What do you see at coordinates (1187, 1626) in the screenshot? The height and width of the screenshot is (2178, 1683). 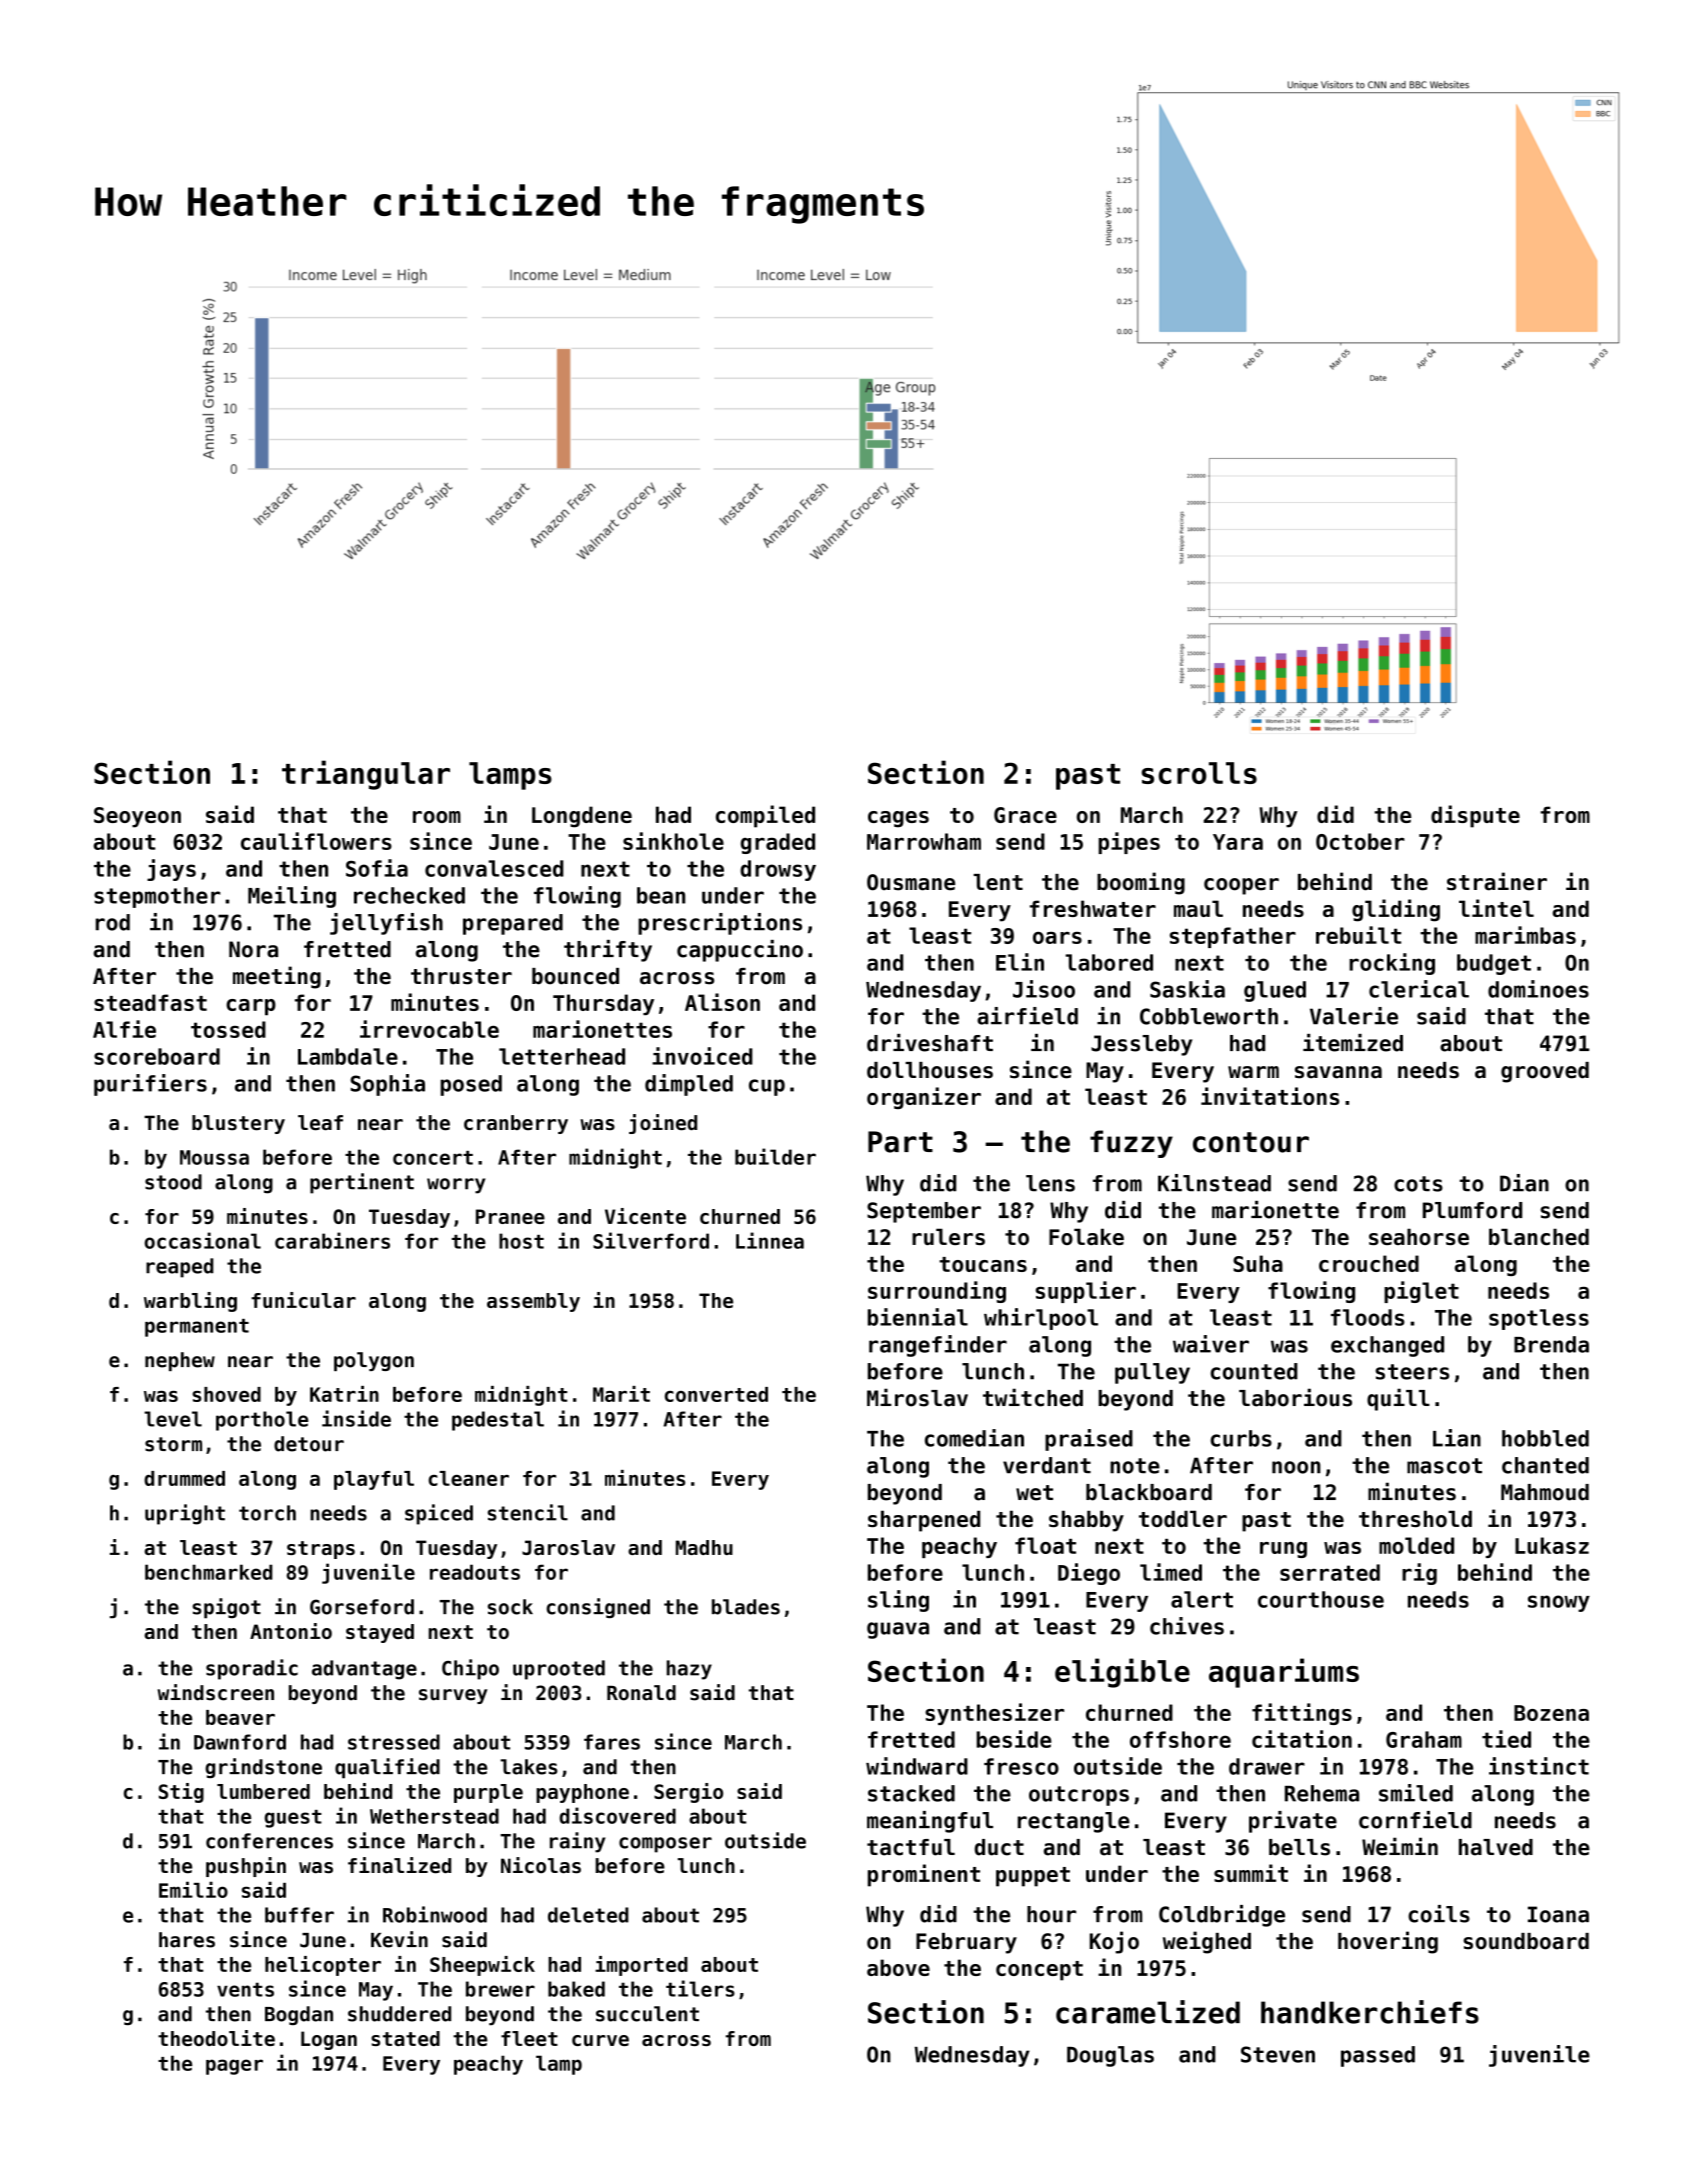 I see `chives` at bounding box center [1187, 1626].
